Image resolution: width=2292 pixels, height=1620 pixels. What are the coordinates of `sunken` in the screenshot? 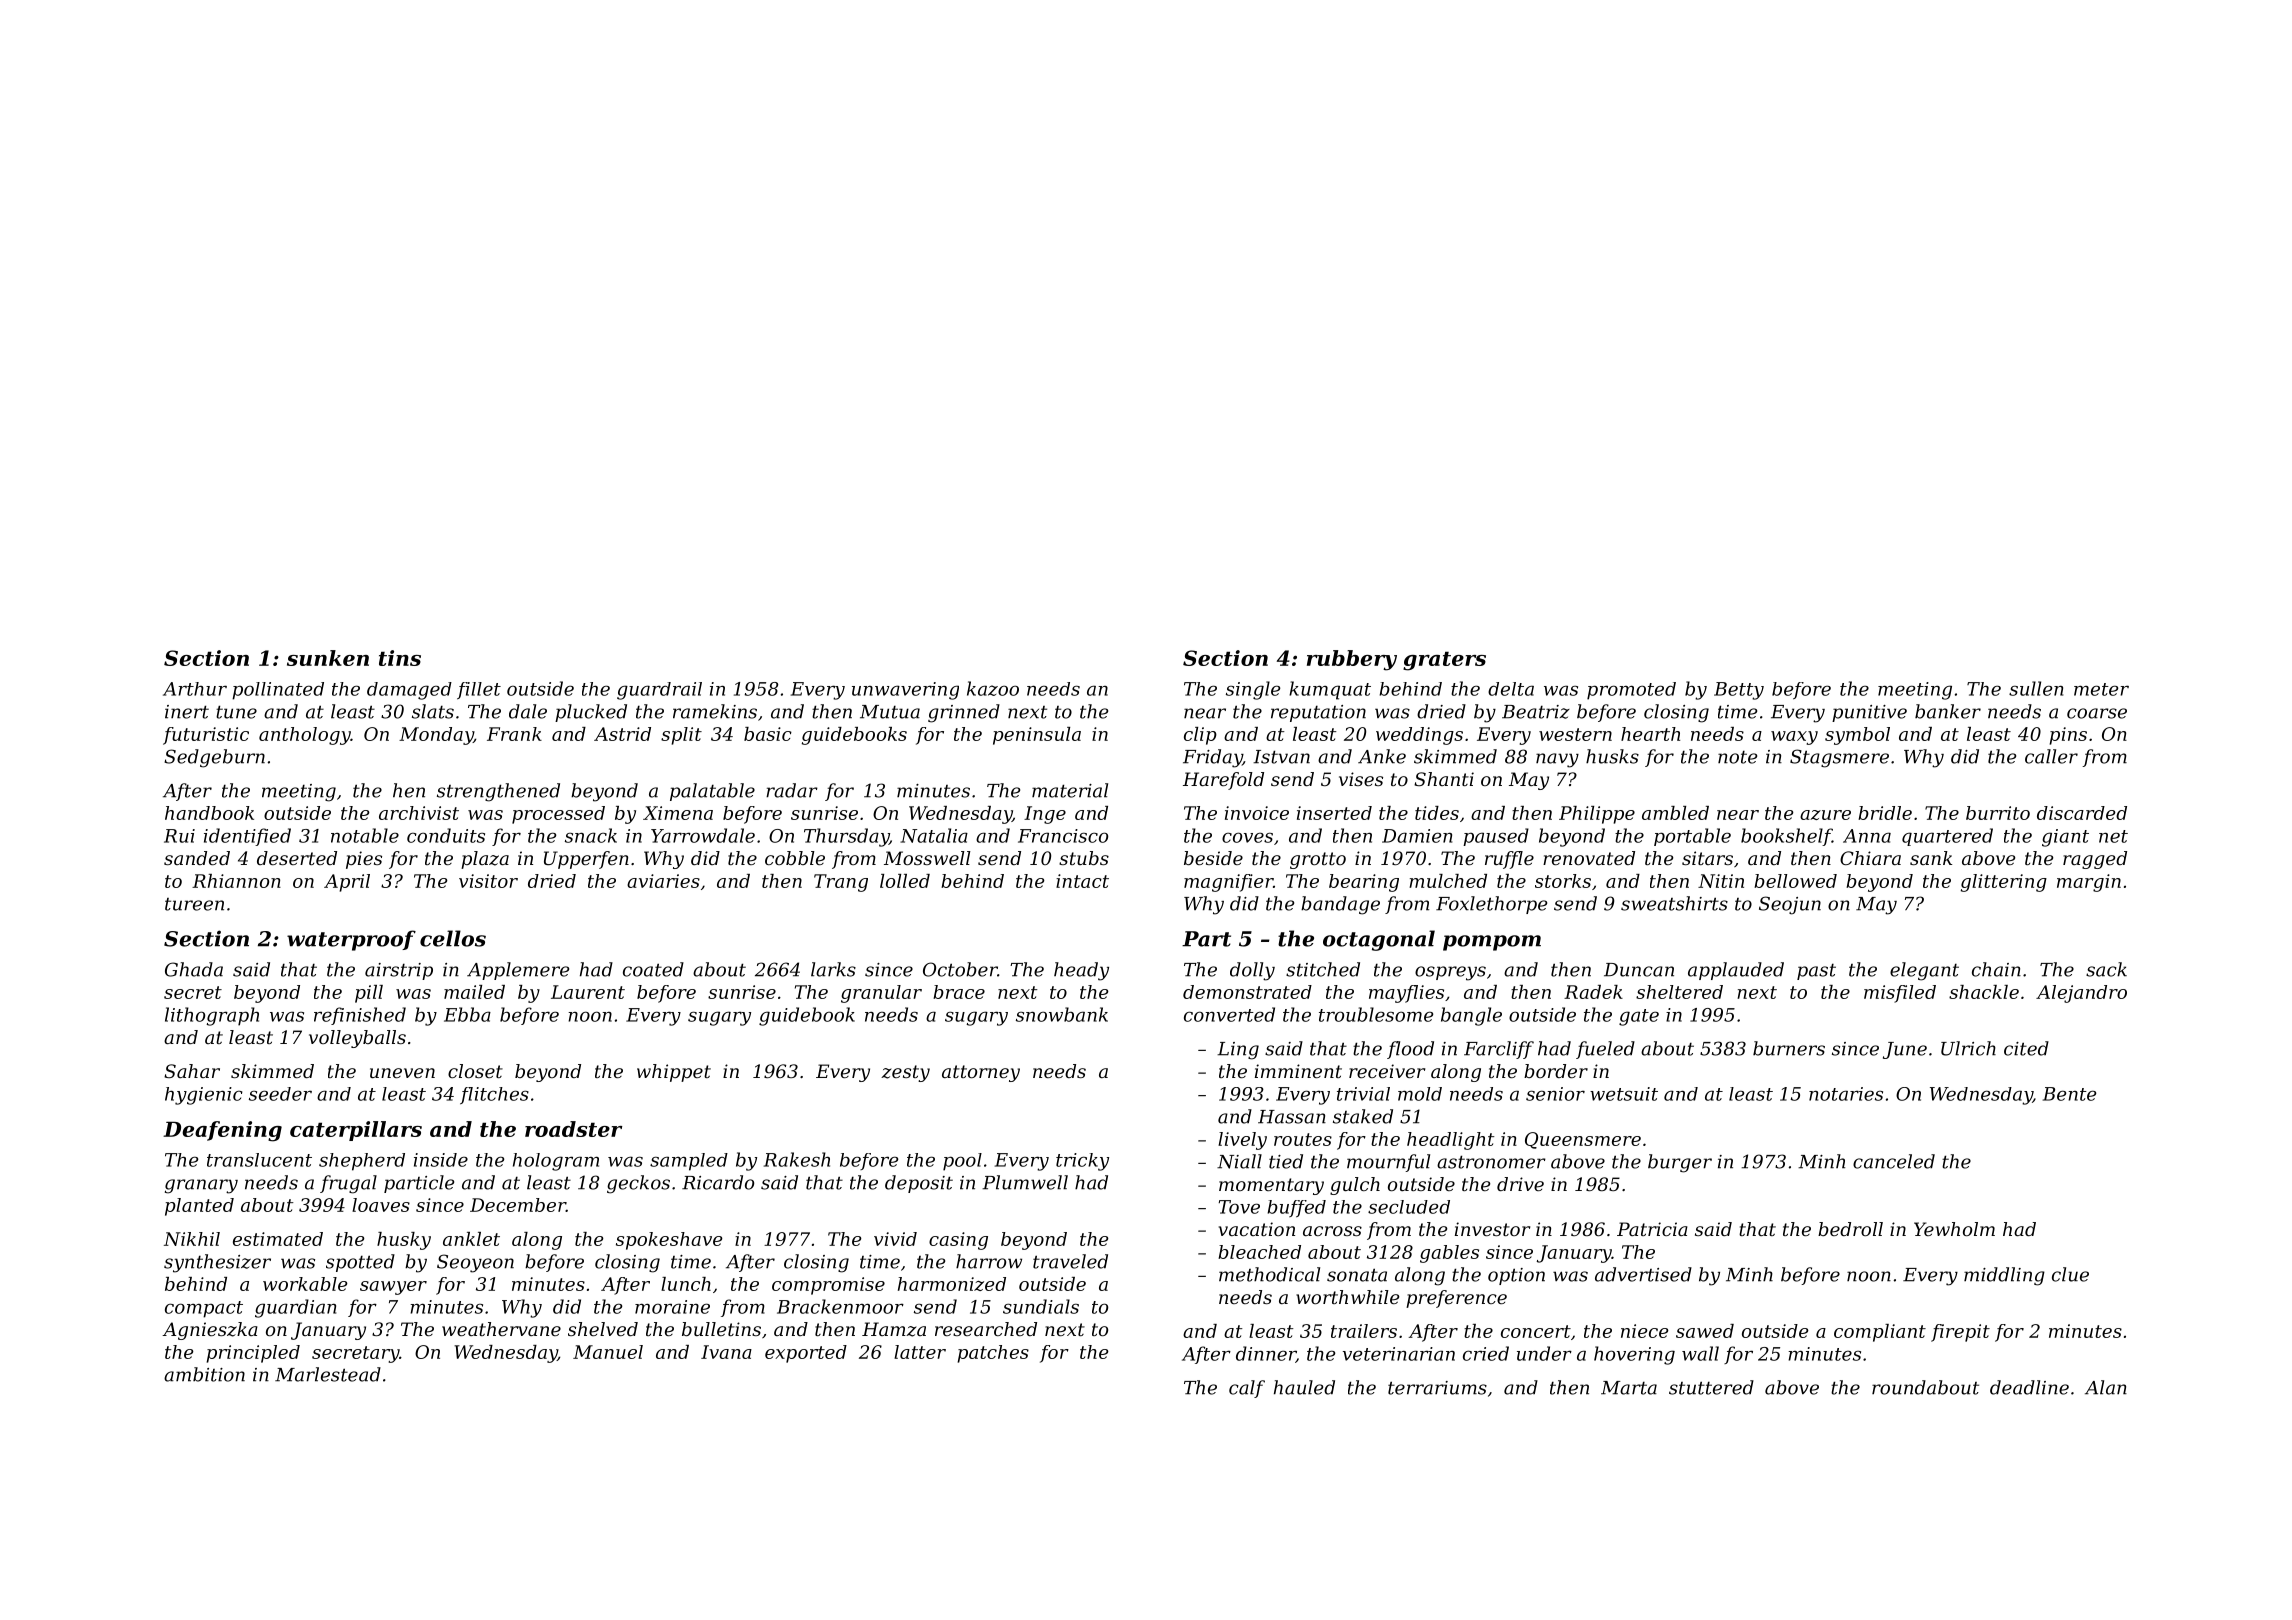 It's located at (328, 658).
